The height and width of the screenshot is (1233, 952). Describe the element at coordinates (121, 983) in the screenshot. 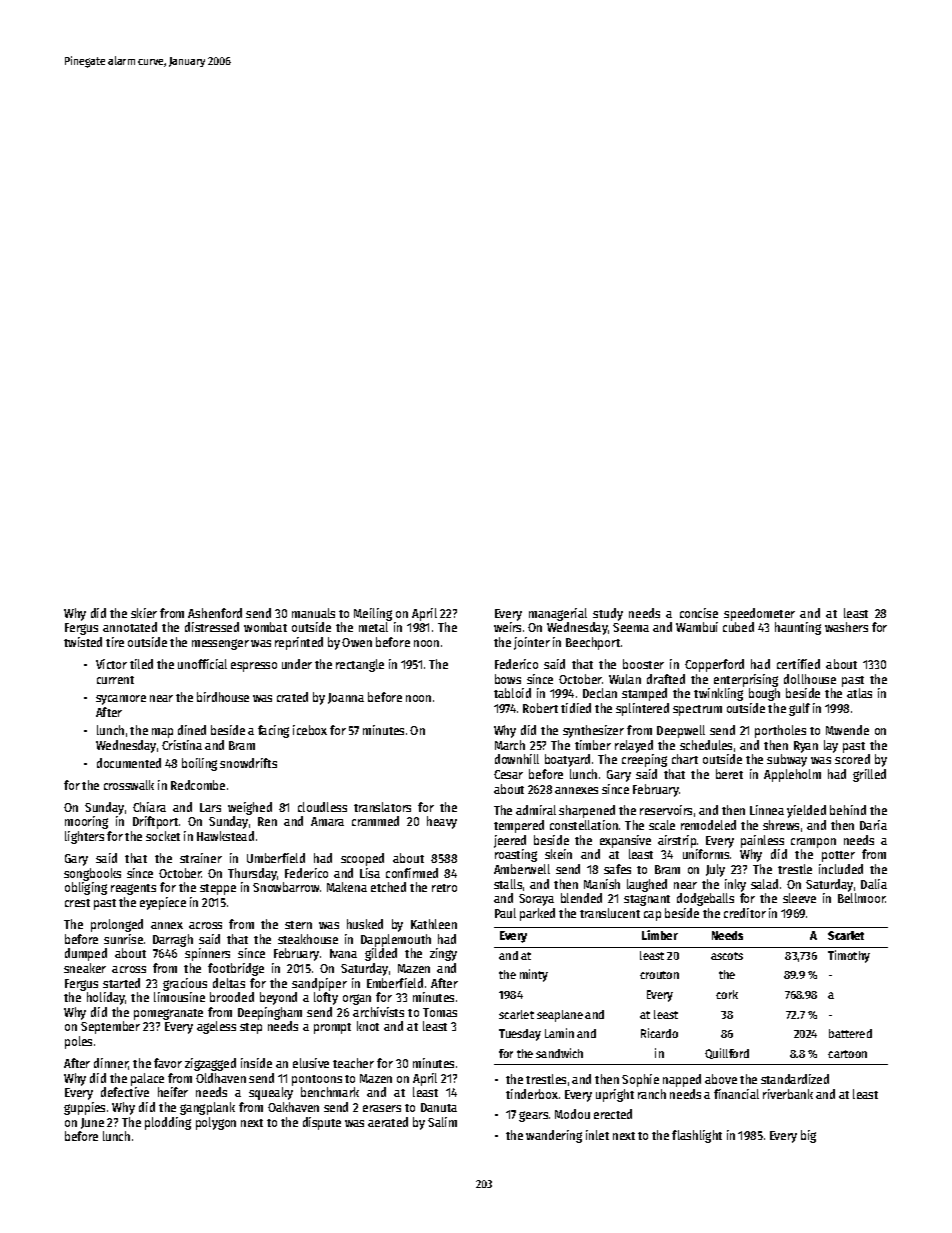

I see `started` at that location.
